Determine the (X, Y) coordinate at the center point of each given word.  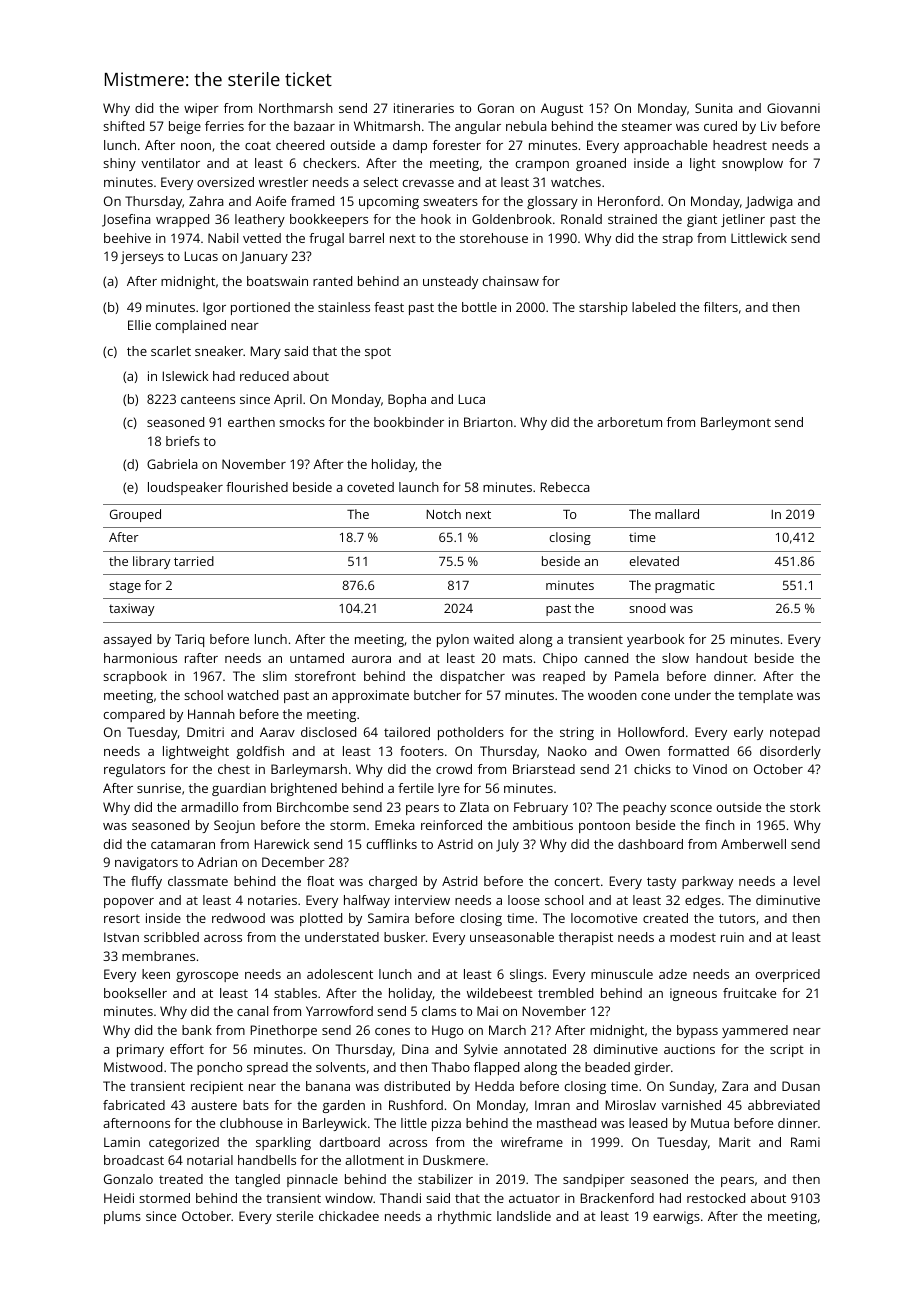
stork (805, 807)
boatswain (277, 281)
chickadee (349, 1216)
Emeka (395, 825)
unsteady (450, 282)
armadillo (209, 807)
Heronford (629, 201)
